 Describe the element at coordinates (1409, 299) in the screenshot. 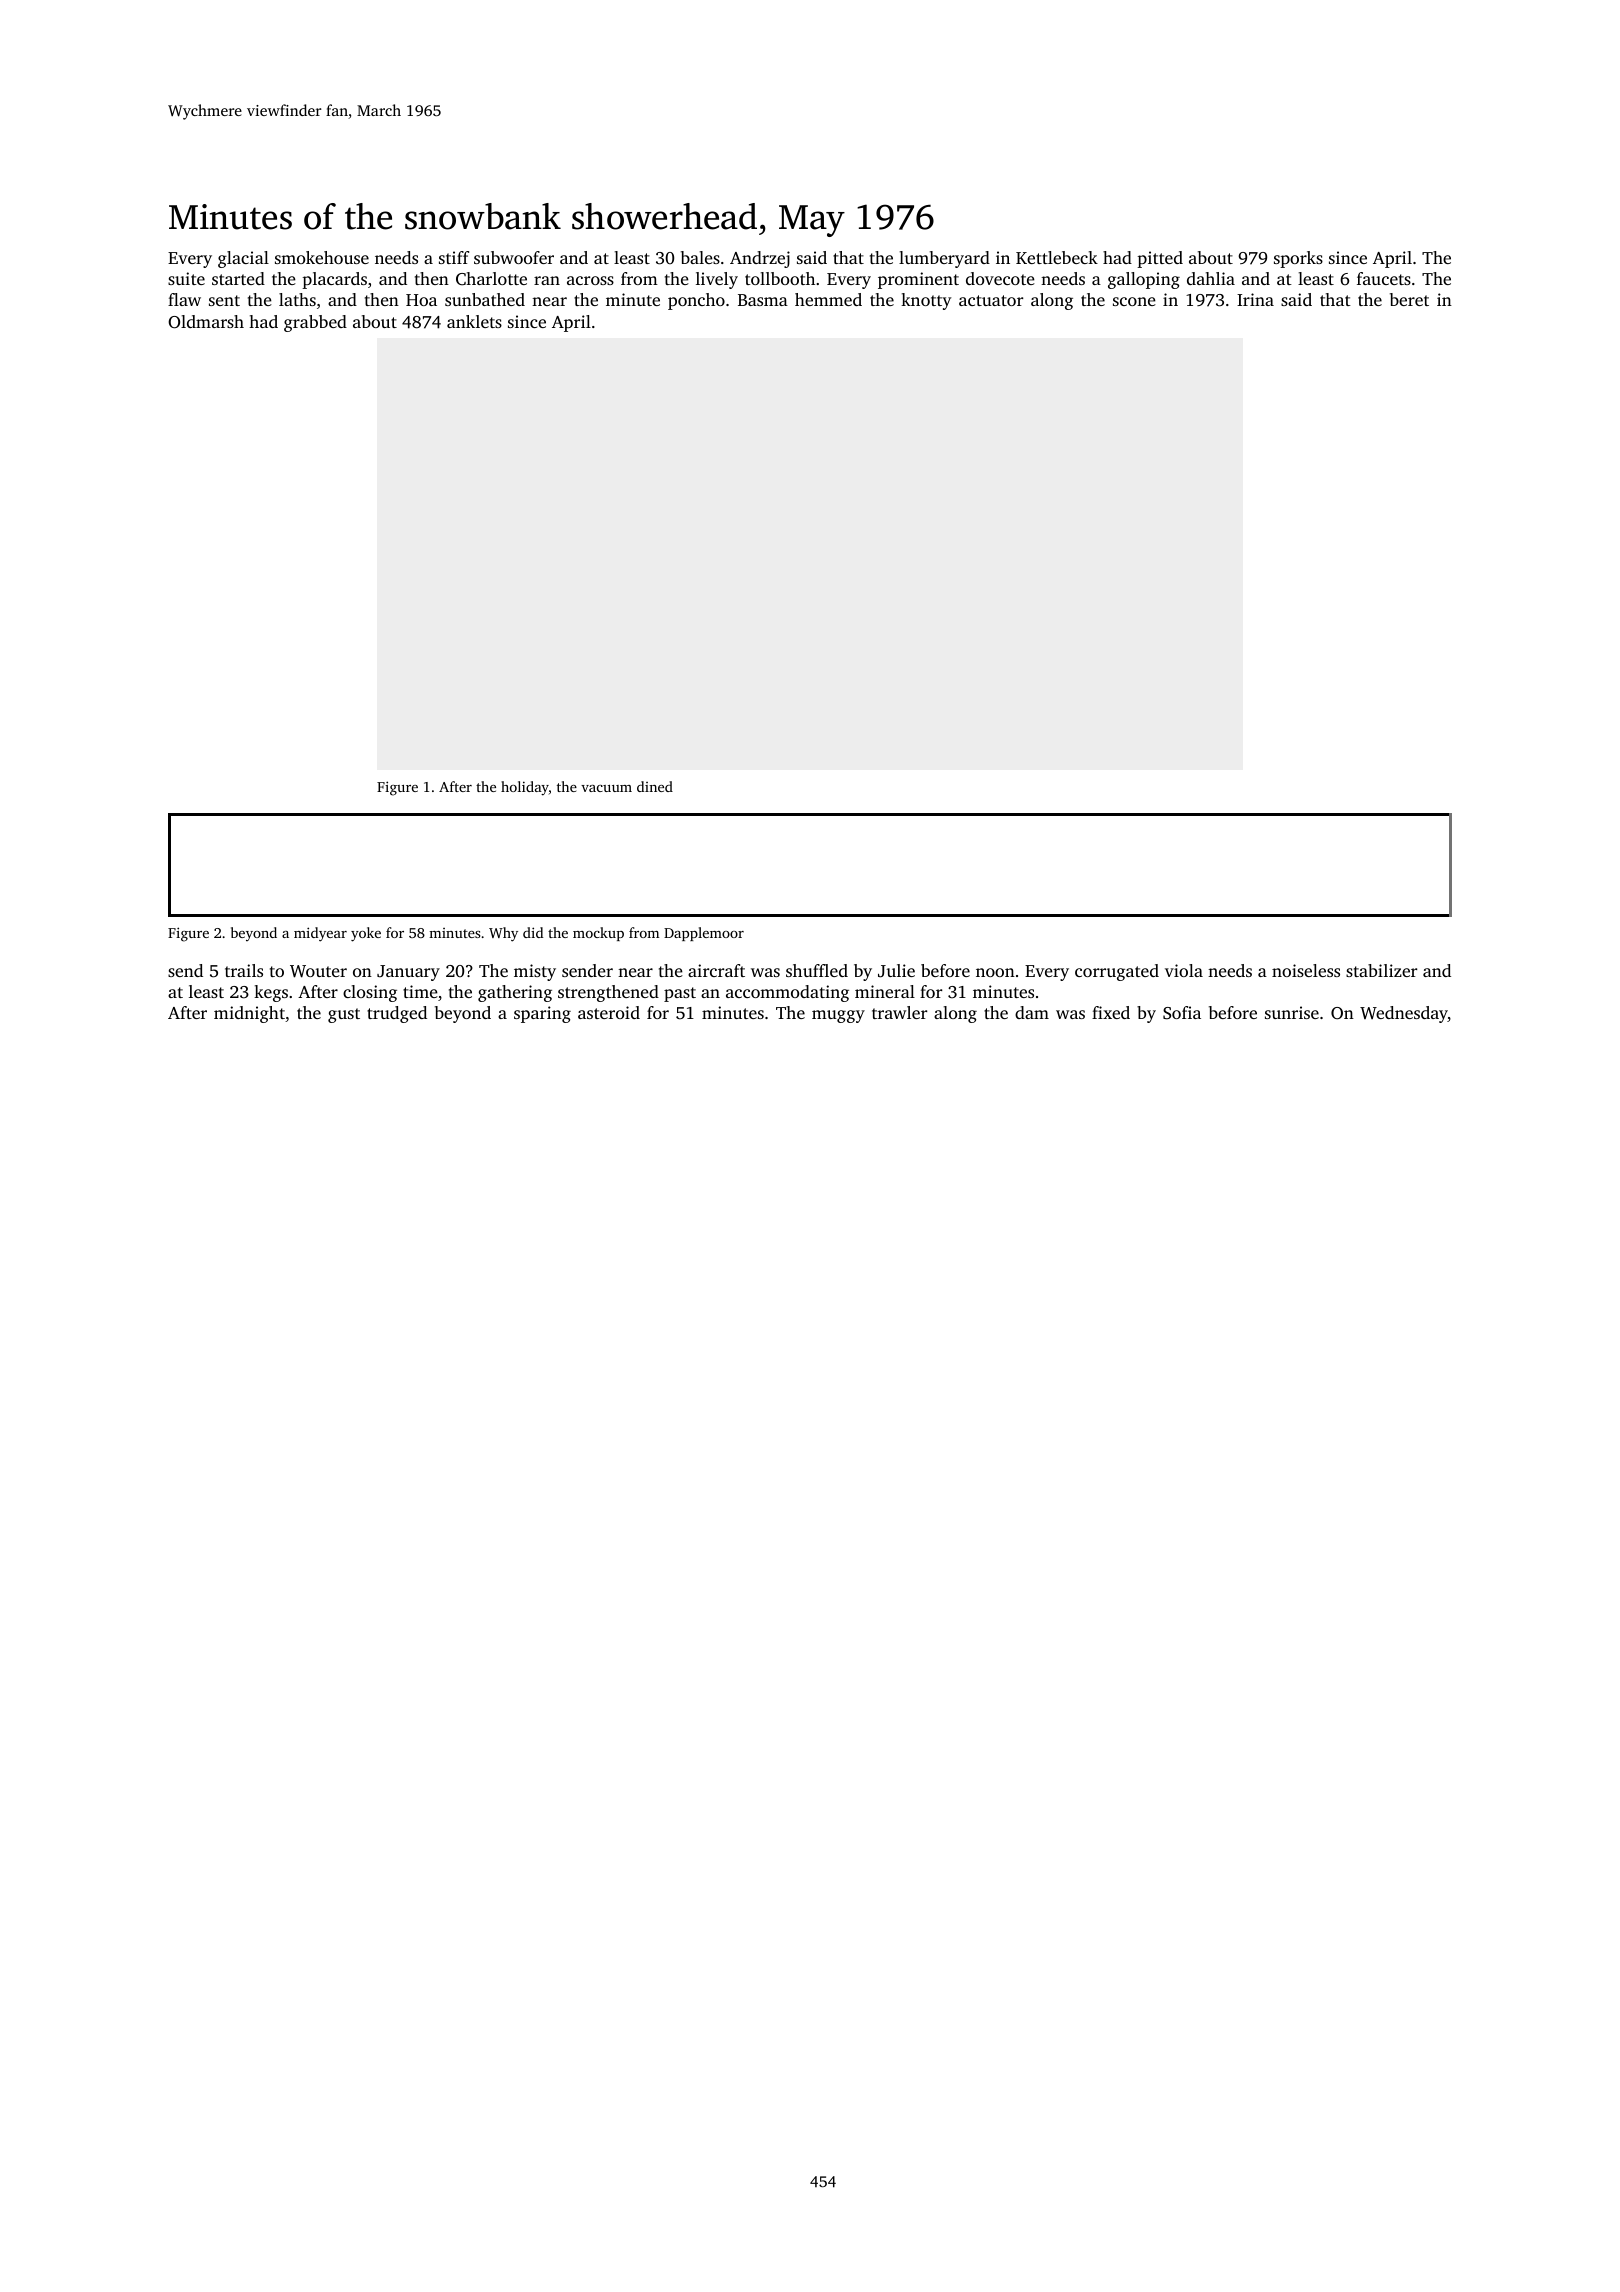

I see `beret` at that location.
